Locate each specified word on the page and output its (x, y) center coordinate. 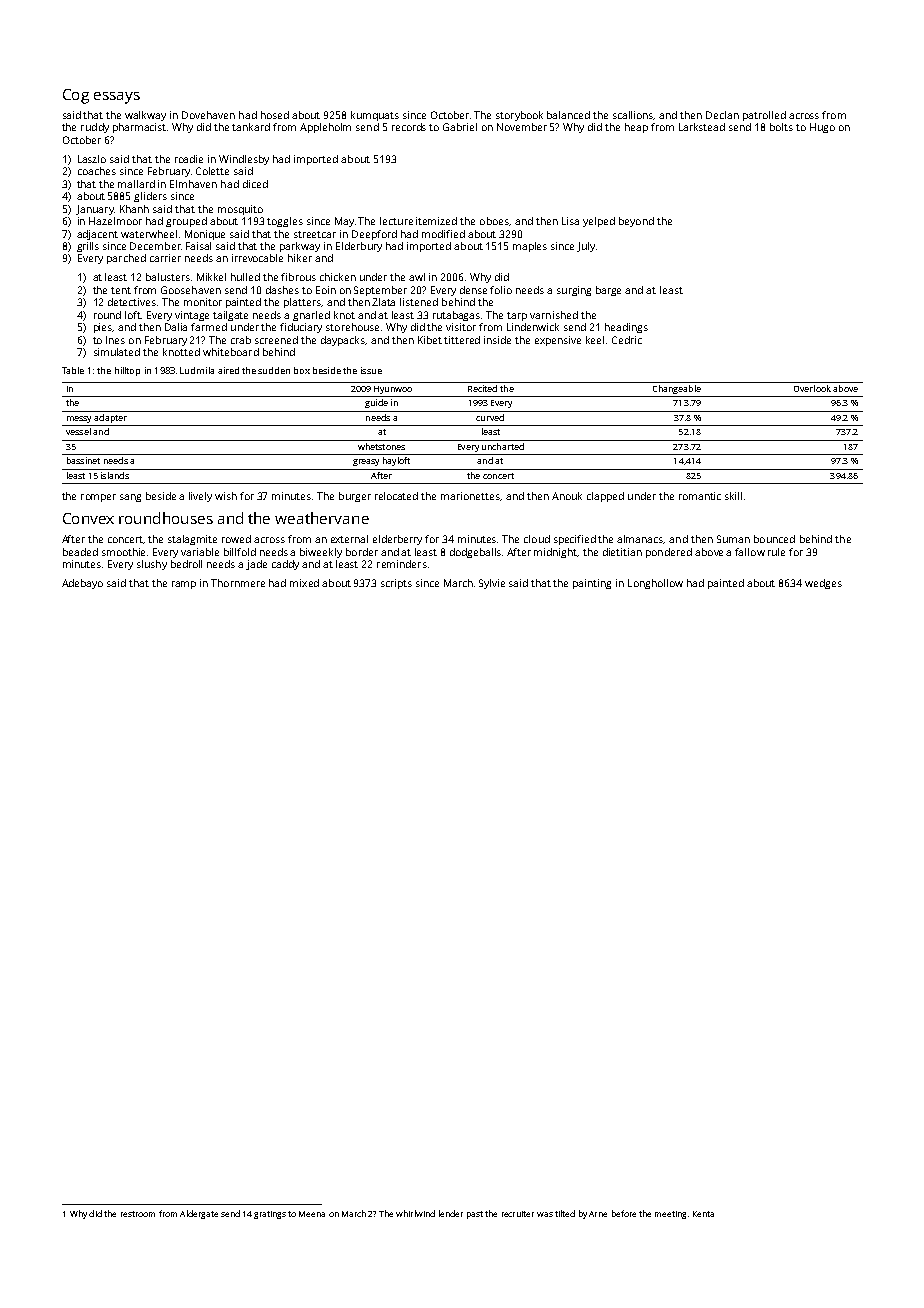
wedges (823, 584)
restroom (138, 1214)
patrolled (764, 116)
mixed (304, 583)
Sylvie (492, 584)
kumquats (375, 116)
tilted (565, 1213)
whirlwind (415, 1213)
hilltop (127, 371)
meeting (670, 1215)
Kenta (703, 1214)
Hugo (822, 128)
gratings (270, 1215)
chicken (338, 277)
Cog (76, 96)
